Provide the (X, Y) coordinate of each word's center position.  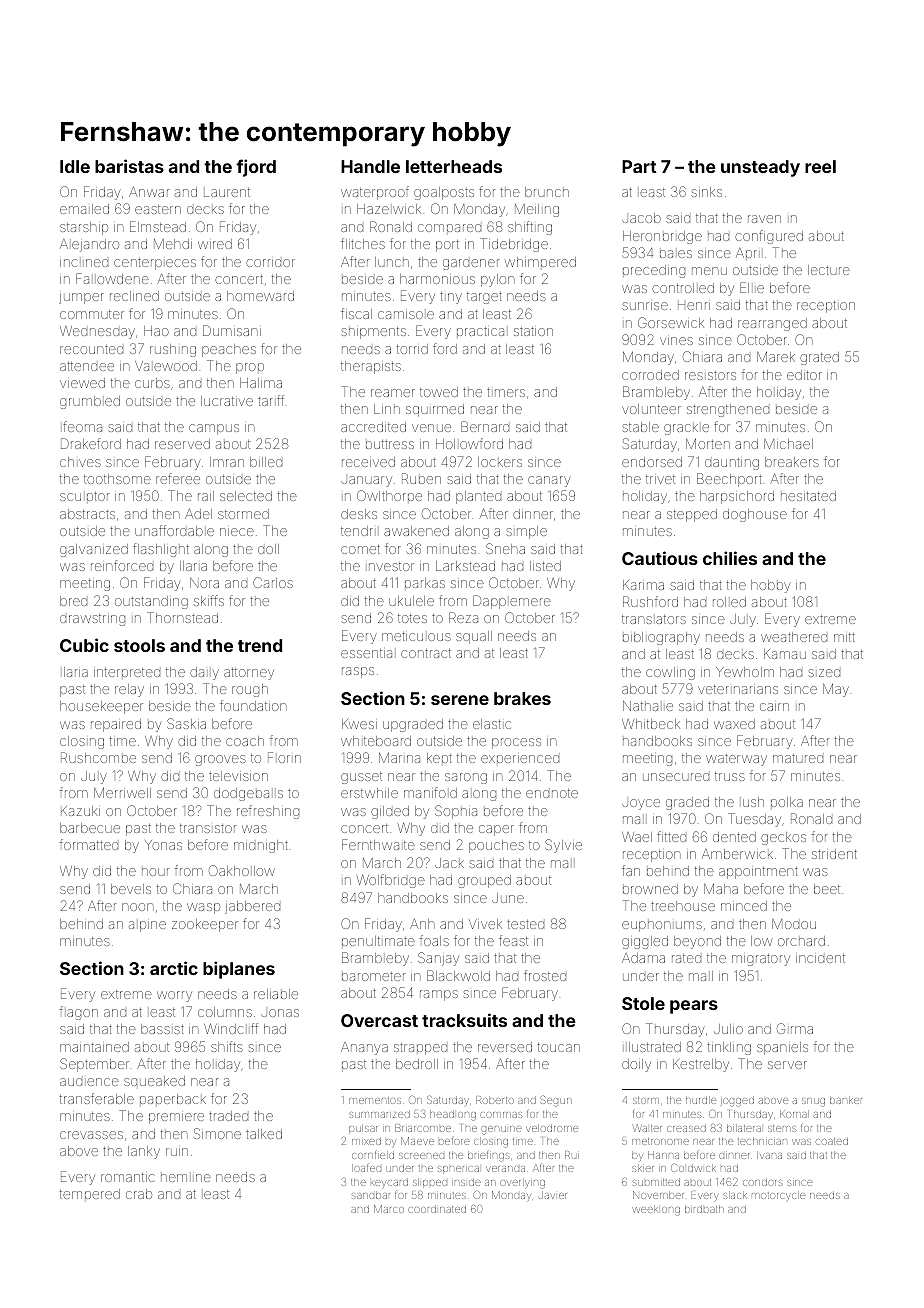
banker (846, 1100)
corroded (650, 375)
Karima (643, 585)
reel (820, 166)
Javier (553, 1195)
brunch (547, 192)
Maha (721, 888)
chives (80, 462)
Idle (75, 166)
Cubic (84, 645)
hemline (186, 1178)
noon (138, 907)
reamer (393, 393)
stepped (692, 515)
